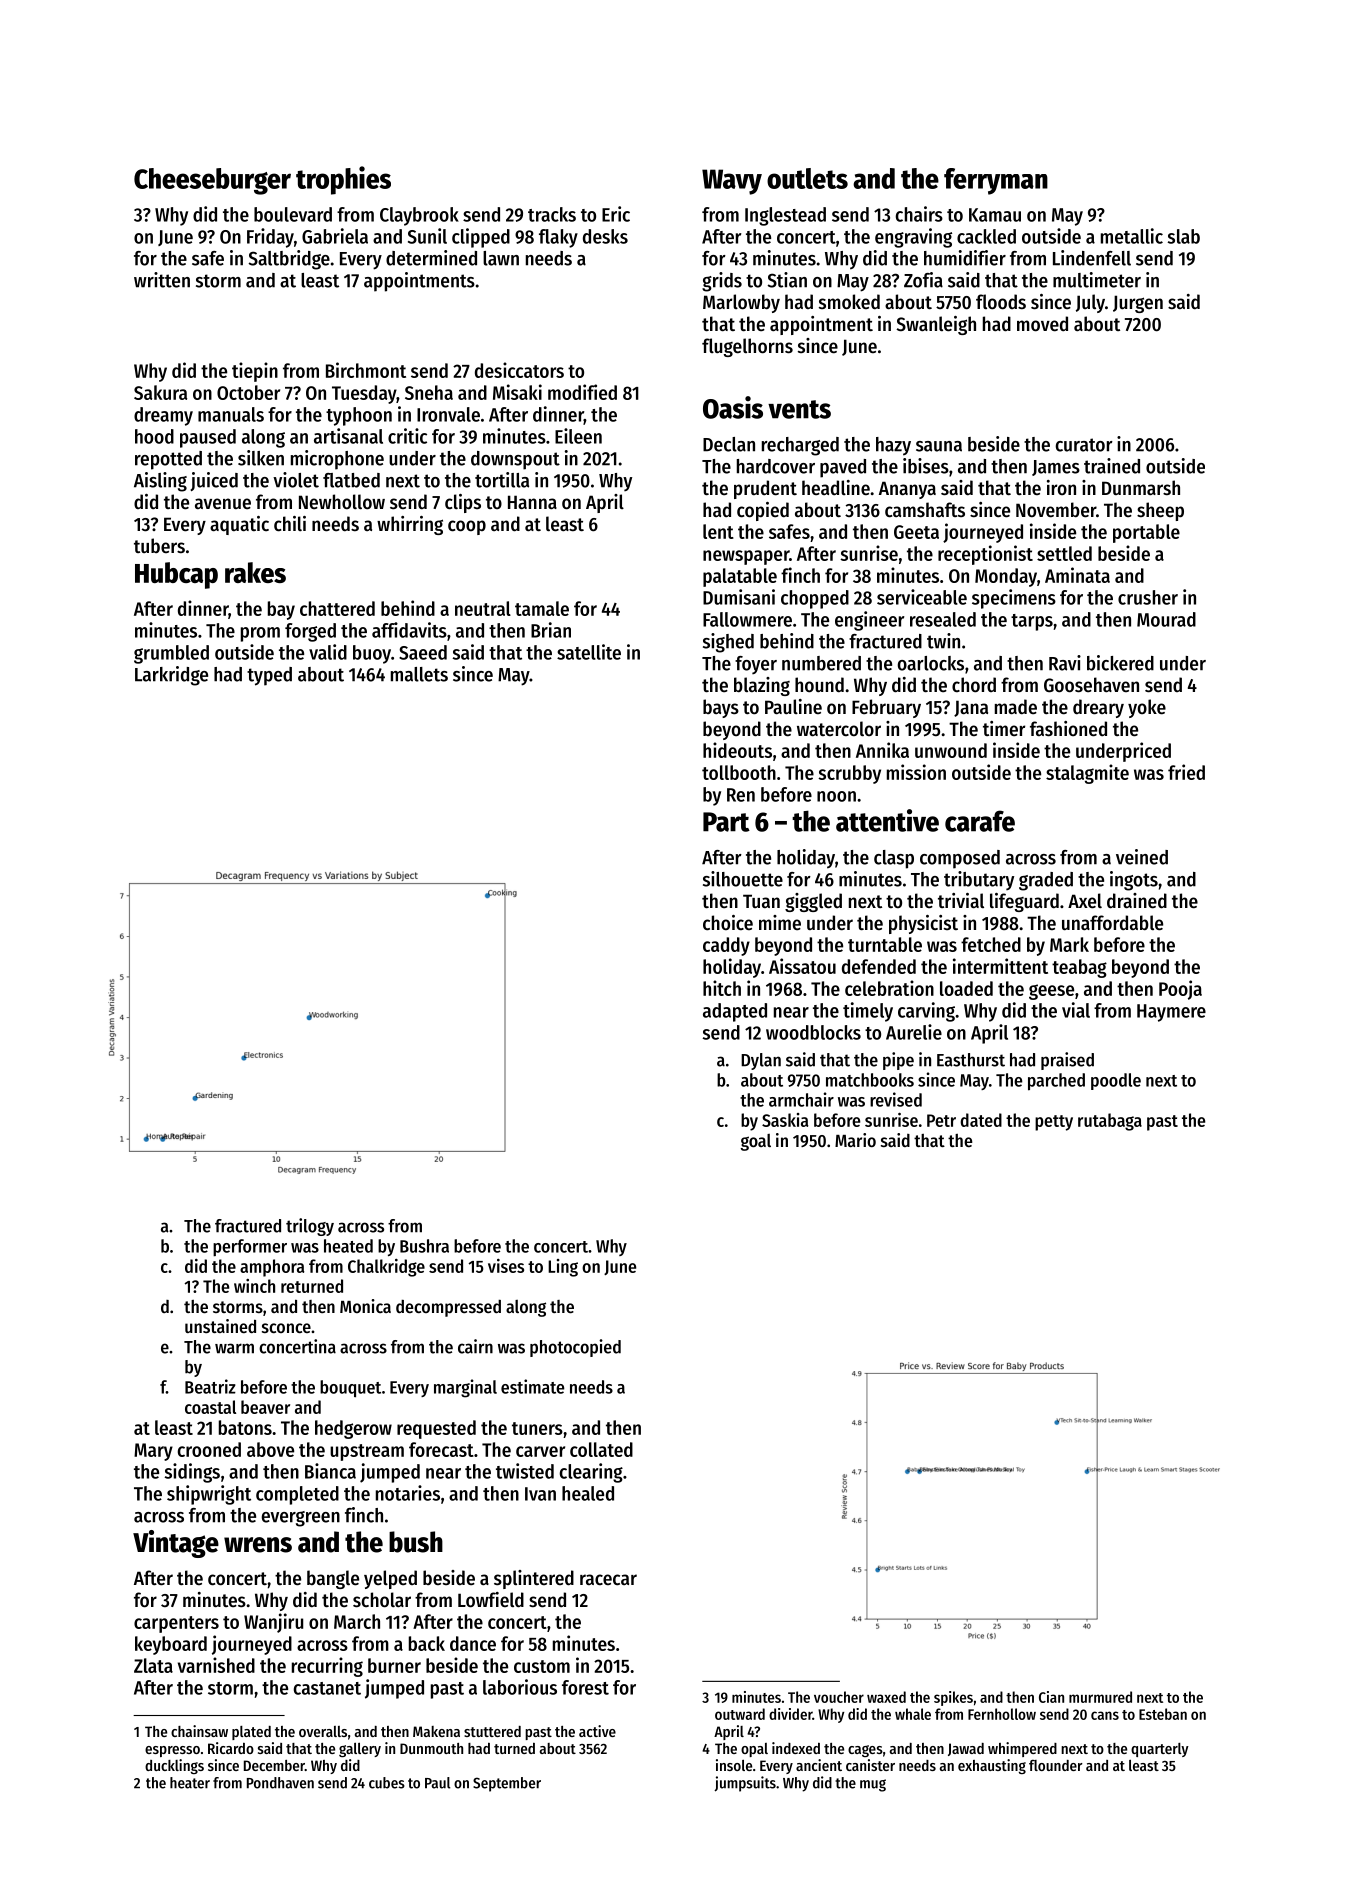  Describe the element at coordinates (886, 1697) in the screenshot. I see `waxed` at that location.
